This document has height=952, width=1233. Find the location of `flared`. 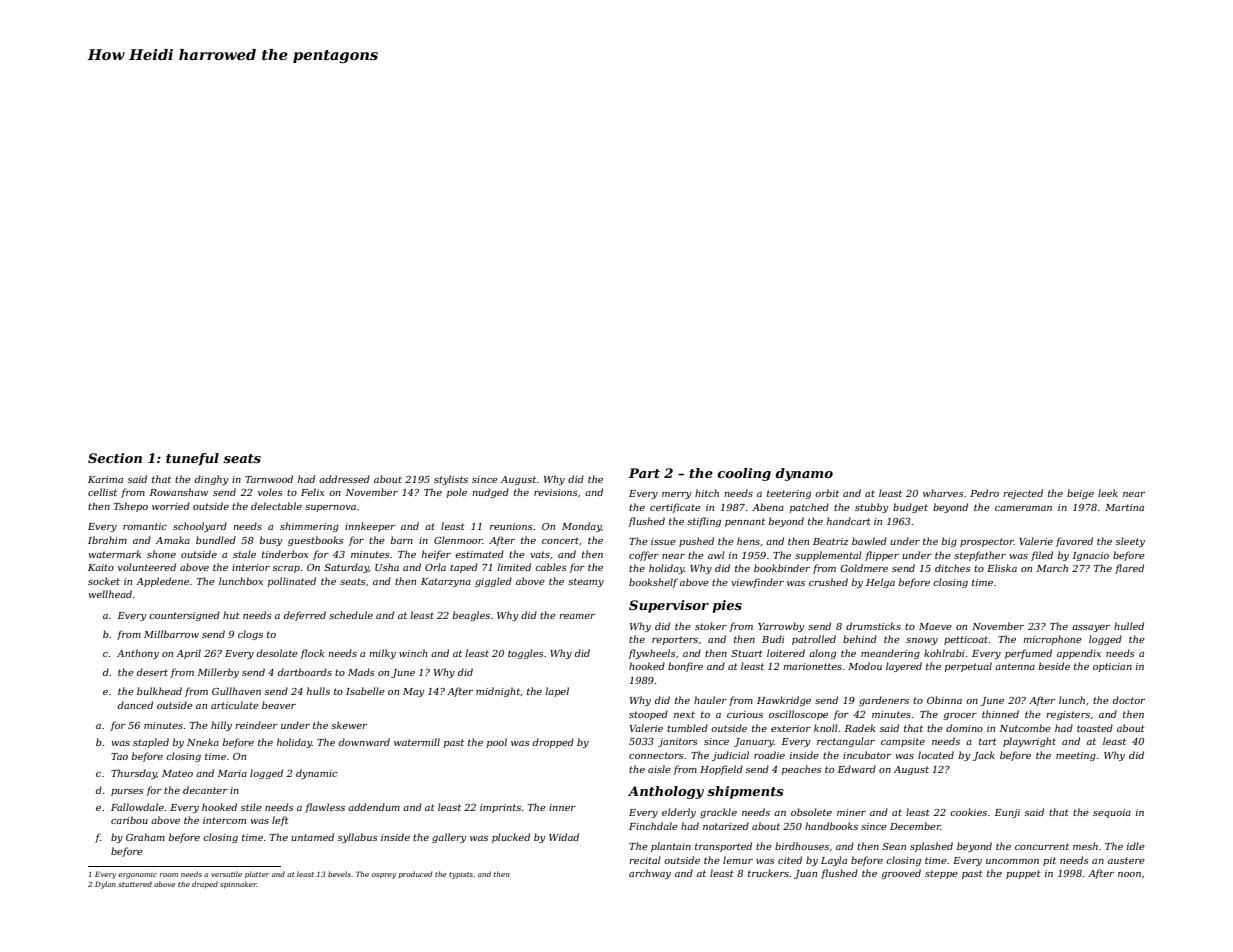

flared is located at coordinates (1129, 569).
